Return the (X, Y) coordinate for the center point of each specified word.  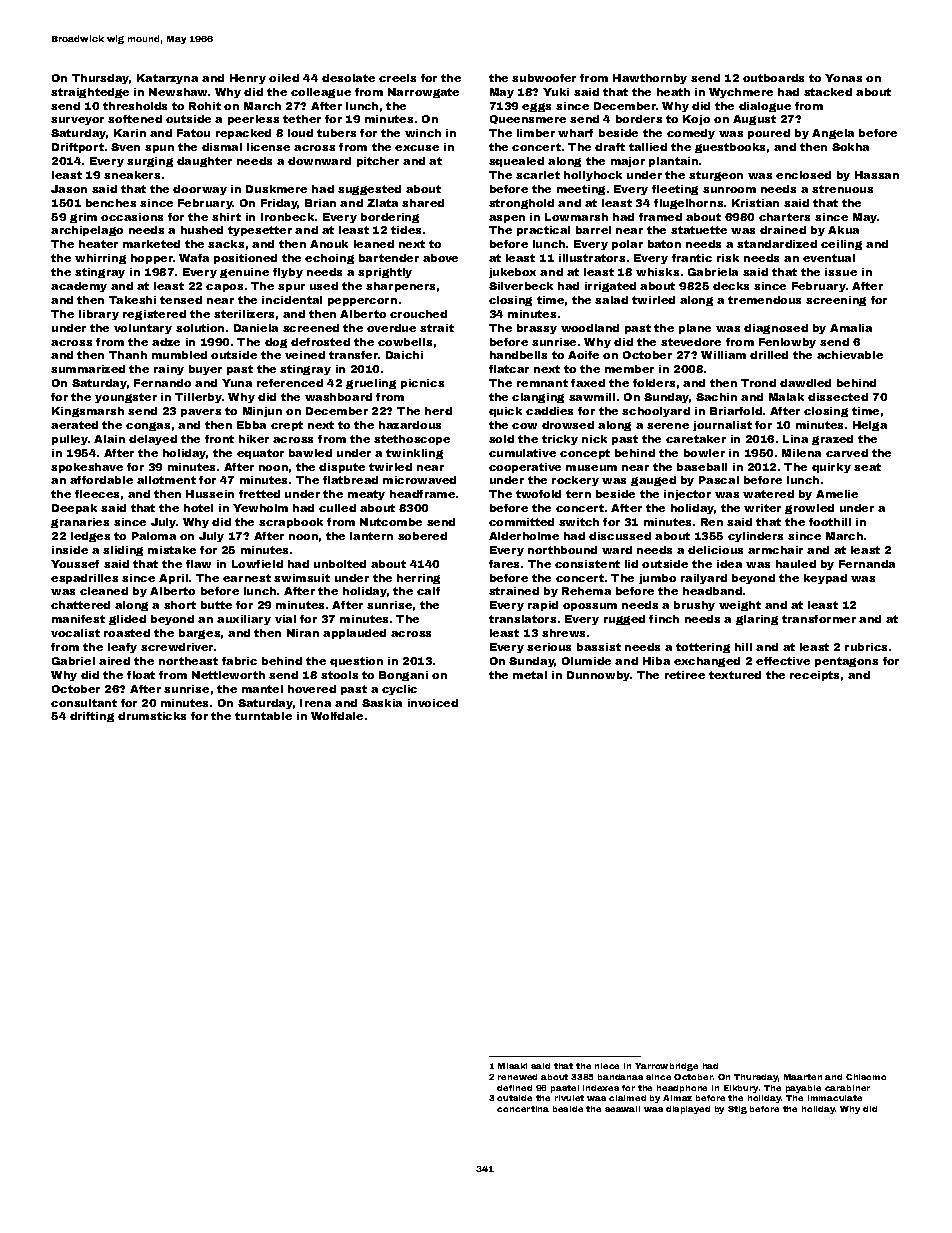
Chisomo (866, 1077)
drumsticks (152, 716)
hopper (152, 259)
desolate (348, 78)
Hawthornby (650, 79)
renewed (517, 1077)
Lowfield (257, 564)
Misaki (512, 1066)
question (356, 662)
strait (437, 328)
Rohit (205, 106)
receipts (814, 676)
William (723, 355)
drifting (92, 717)
